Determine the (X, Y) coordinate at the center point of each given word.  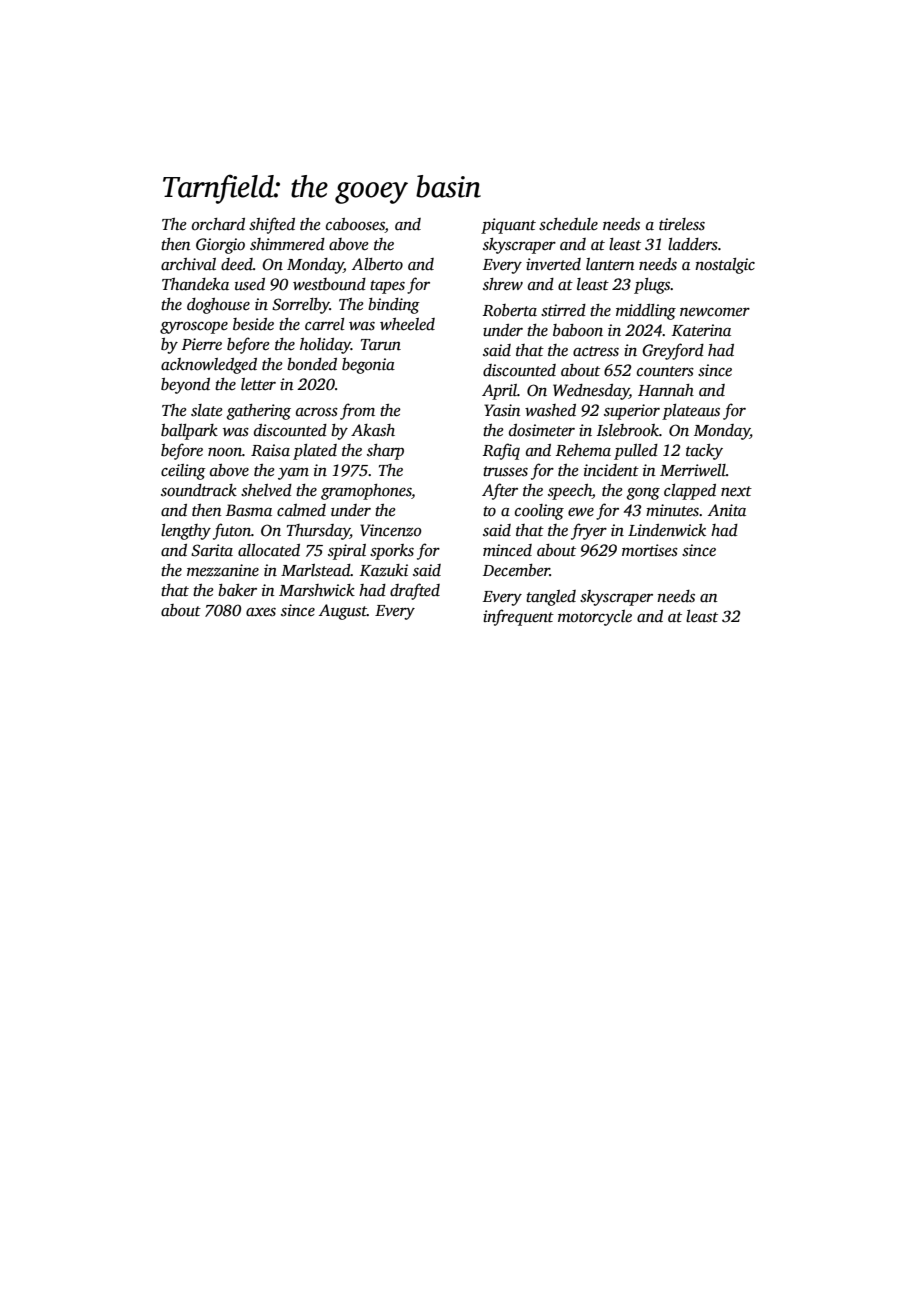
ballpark (189, 432)
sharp (385, 452)
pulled (636, 452)
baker (237, 590)
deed (237, 264)
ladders (693, 244)
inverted (553, 264)
